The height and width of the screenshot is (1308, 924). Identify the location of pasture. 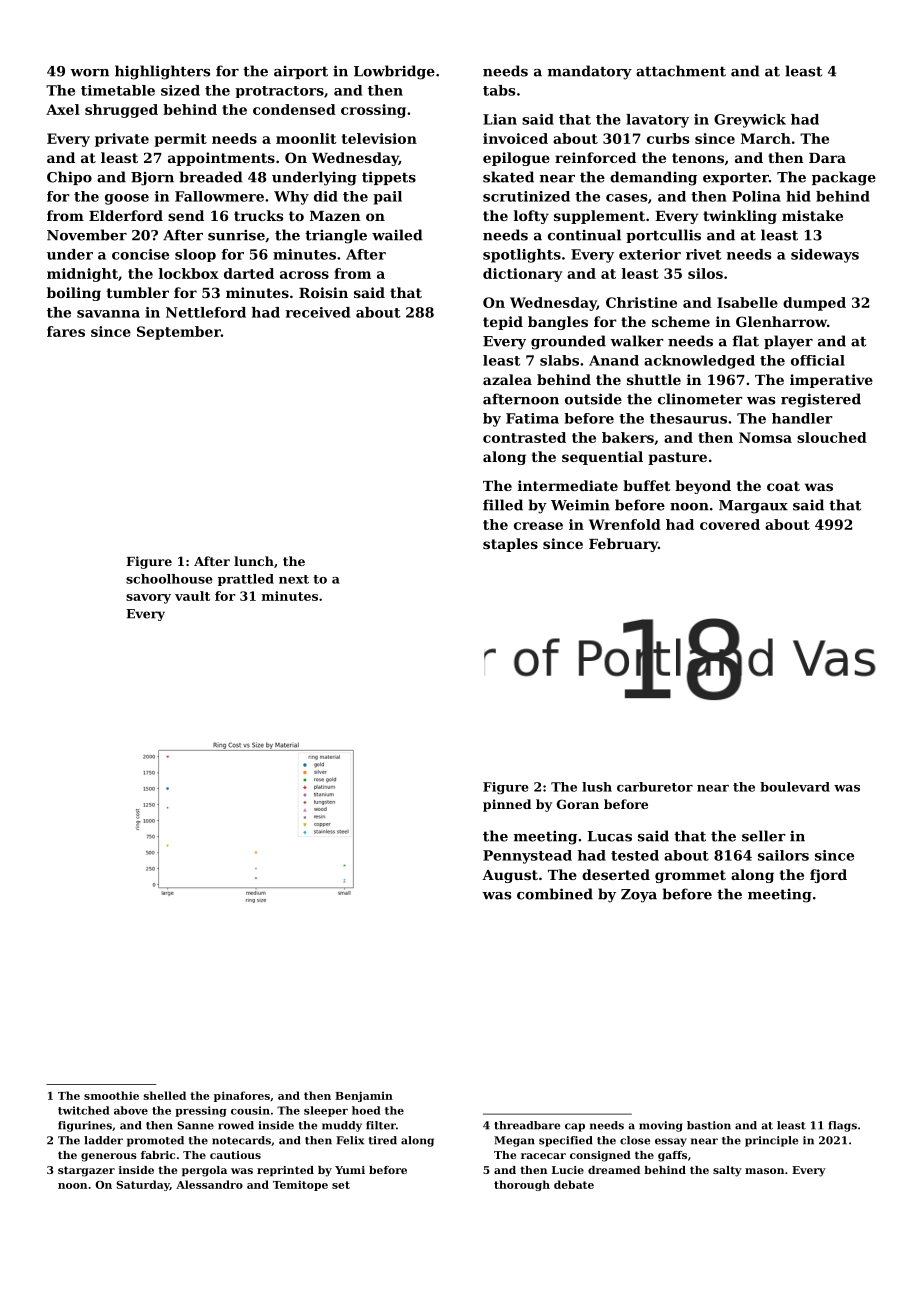
(677, 458).
